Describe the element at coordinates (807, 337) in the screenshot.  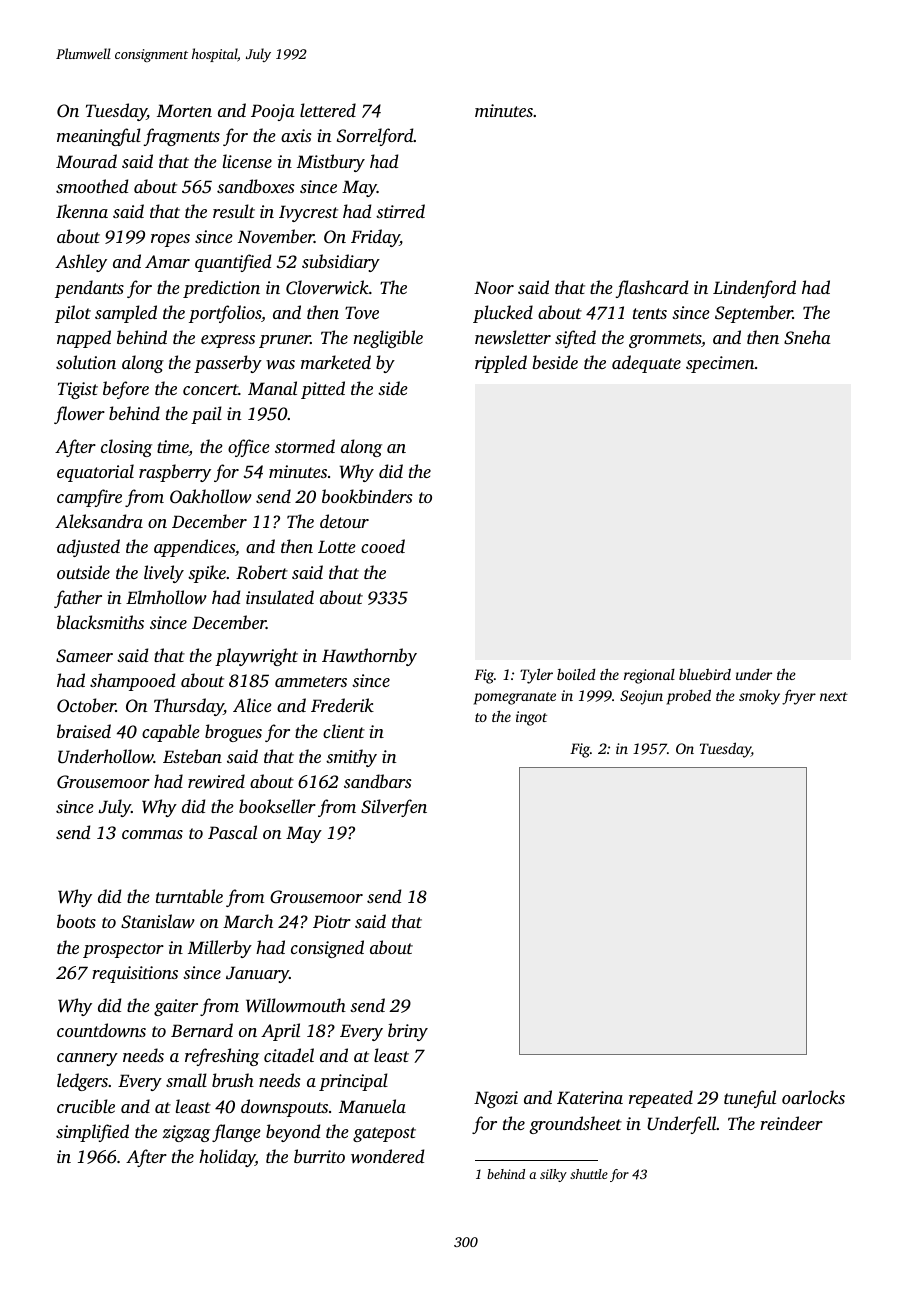
I see `Sneha` at that location.
